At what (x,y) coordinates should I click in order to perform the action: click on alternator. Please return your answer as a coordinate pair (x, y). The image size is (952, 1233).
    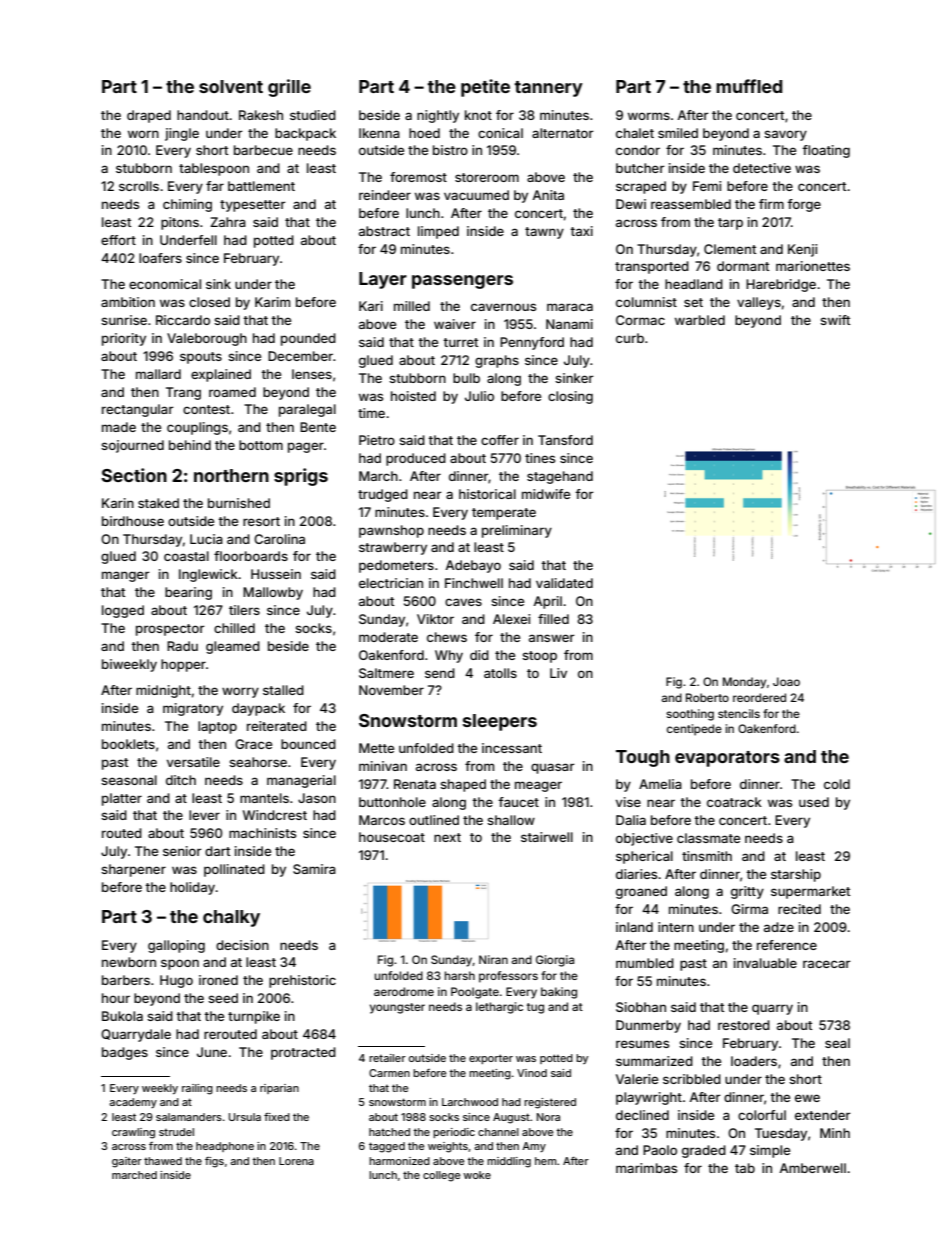
    Looking at the image, I should click on (563, 133).
